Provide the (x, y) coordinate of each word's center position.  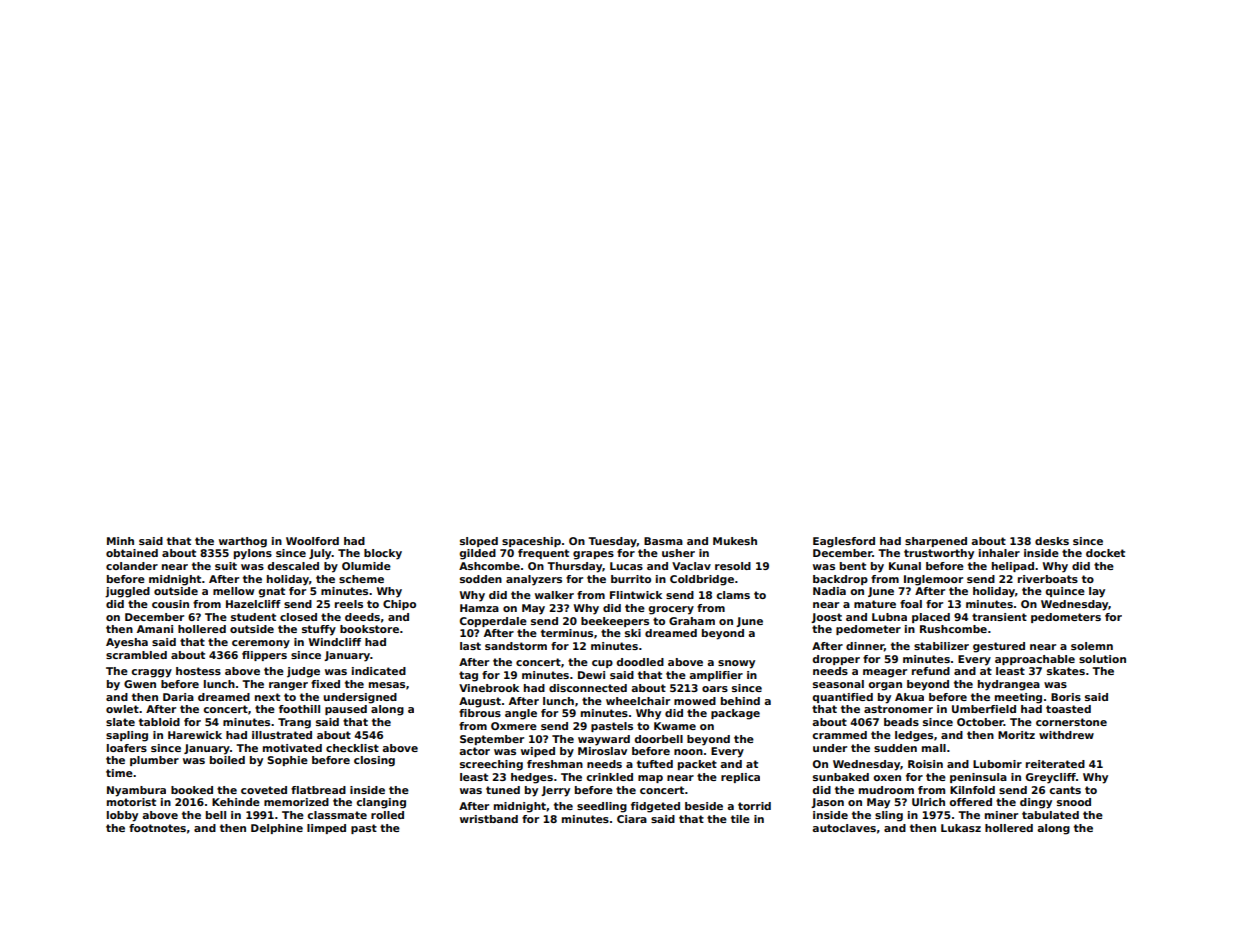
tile (740, 819)
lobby (122, 816)
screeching (491, 765)
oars (715, 689)
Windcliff (335, 642)
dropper (836, 660)
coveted (264, 790)
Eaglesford (844, 542)
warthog (243, 542)
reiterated (1055, 764)
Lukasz (961, 828)
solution (1102, 659)
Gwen (140, 684)
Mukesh (735, 541)
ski (633, 633)
